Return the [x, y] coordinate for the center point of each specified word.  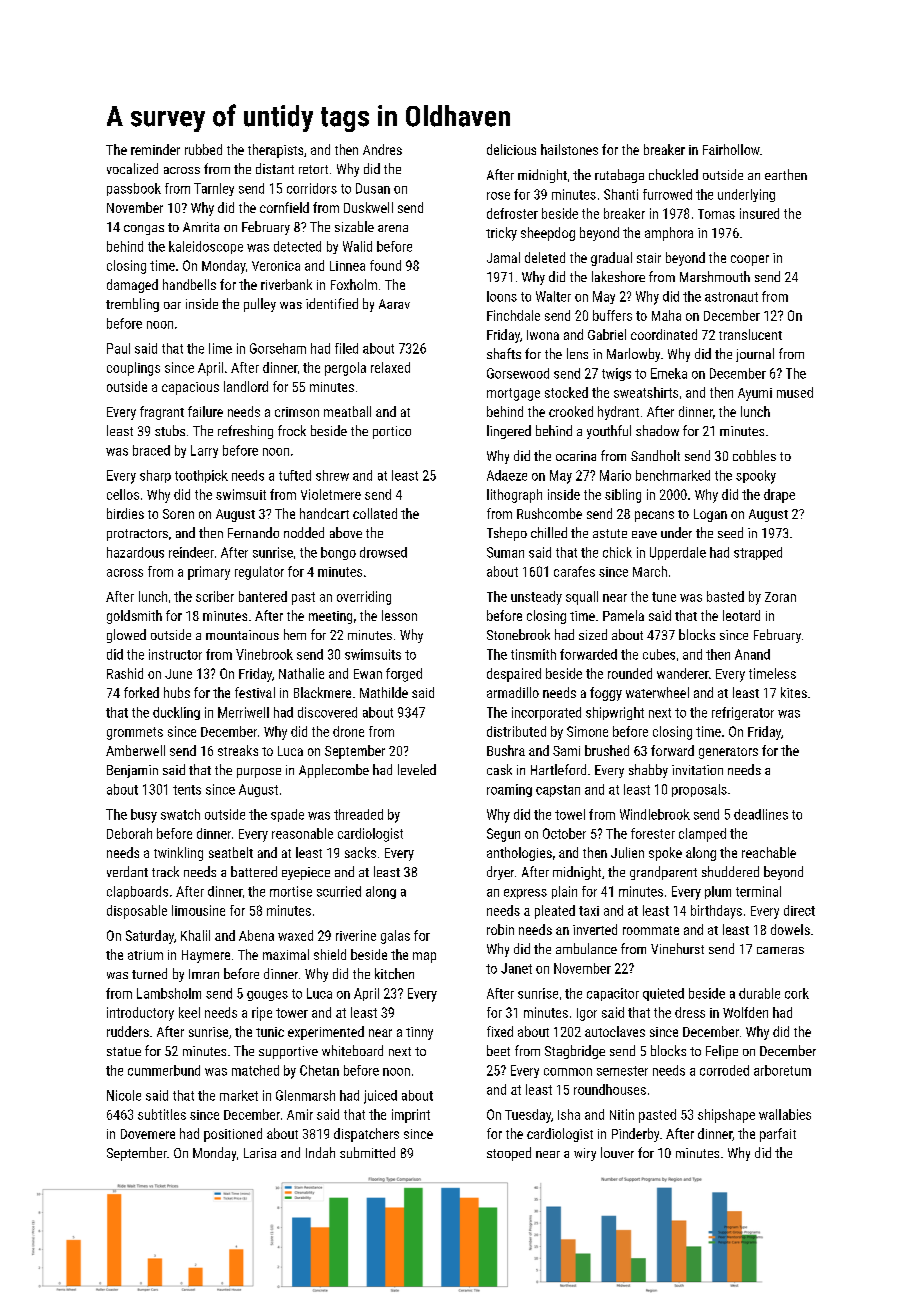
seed [730, 532]
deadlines [761, 814]
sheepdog [548, 234]
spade [287, 815]
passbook [134, 189]
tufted [295, 475]
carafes [574, 571]
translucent [750, 334]
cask [499, 769]
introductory [140, 1014]
